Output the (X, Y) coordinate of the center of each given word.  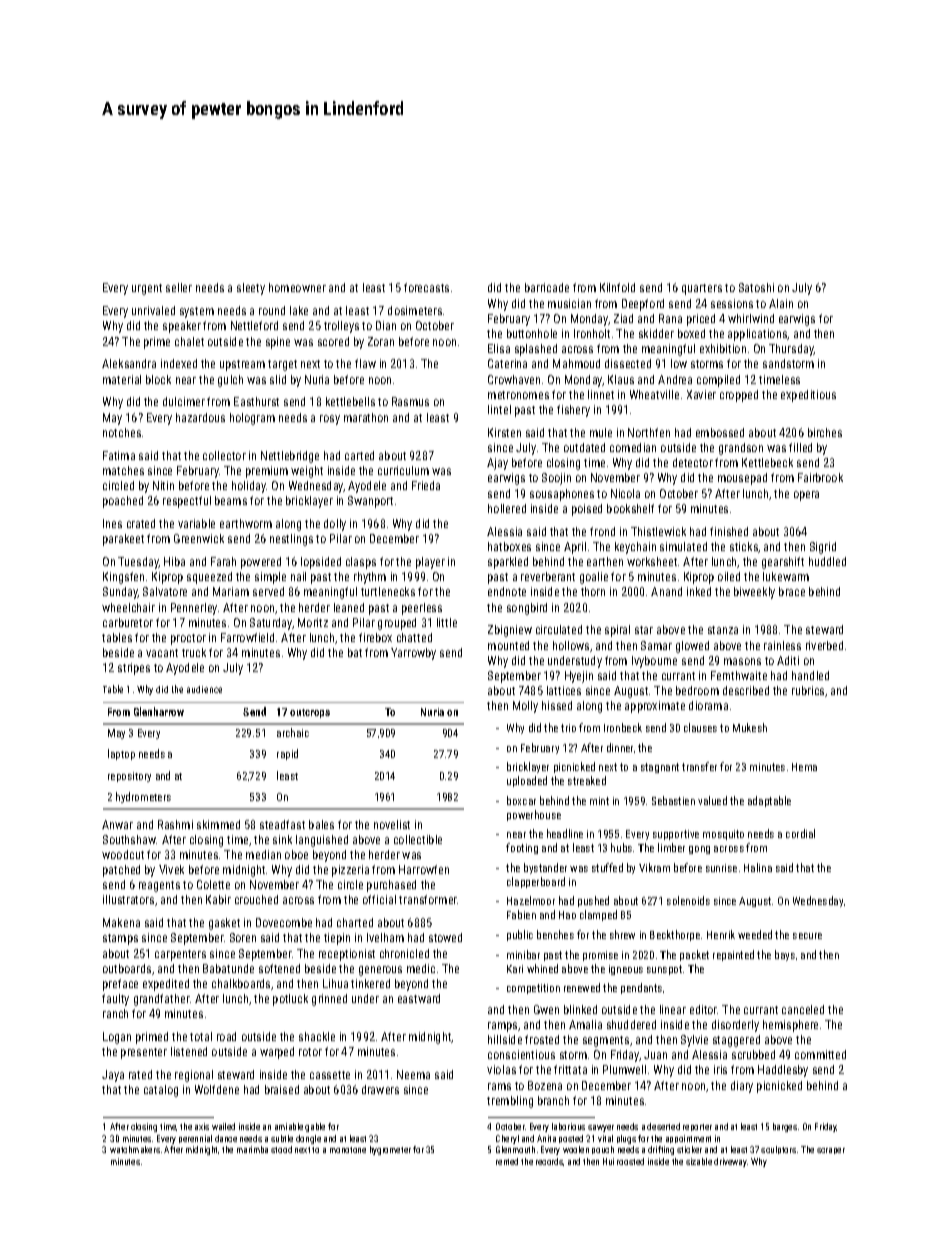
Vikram (654, 867)
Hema (804, 767)
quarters (702, 289)
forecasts (426, 287)
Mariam (231, 591)
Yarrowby (413, 654)
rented (507, 1161)
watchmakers (135, 1149)
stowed (445, 937)
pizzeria (350, 871)
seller (179, 287)
